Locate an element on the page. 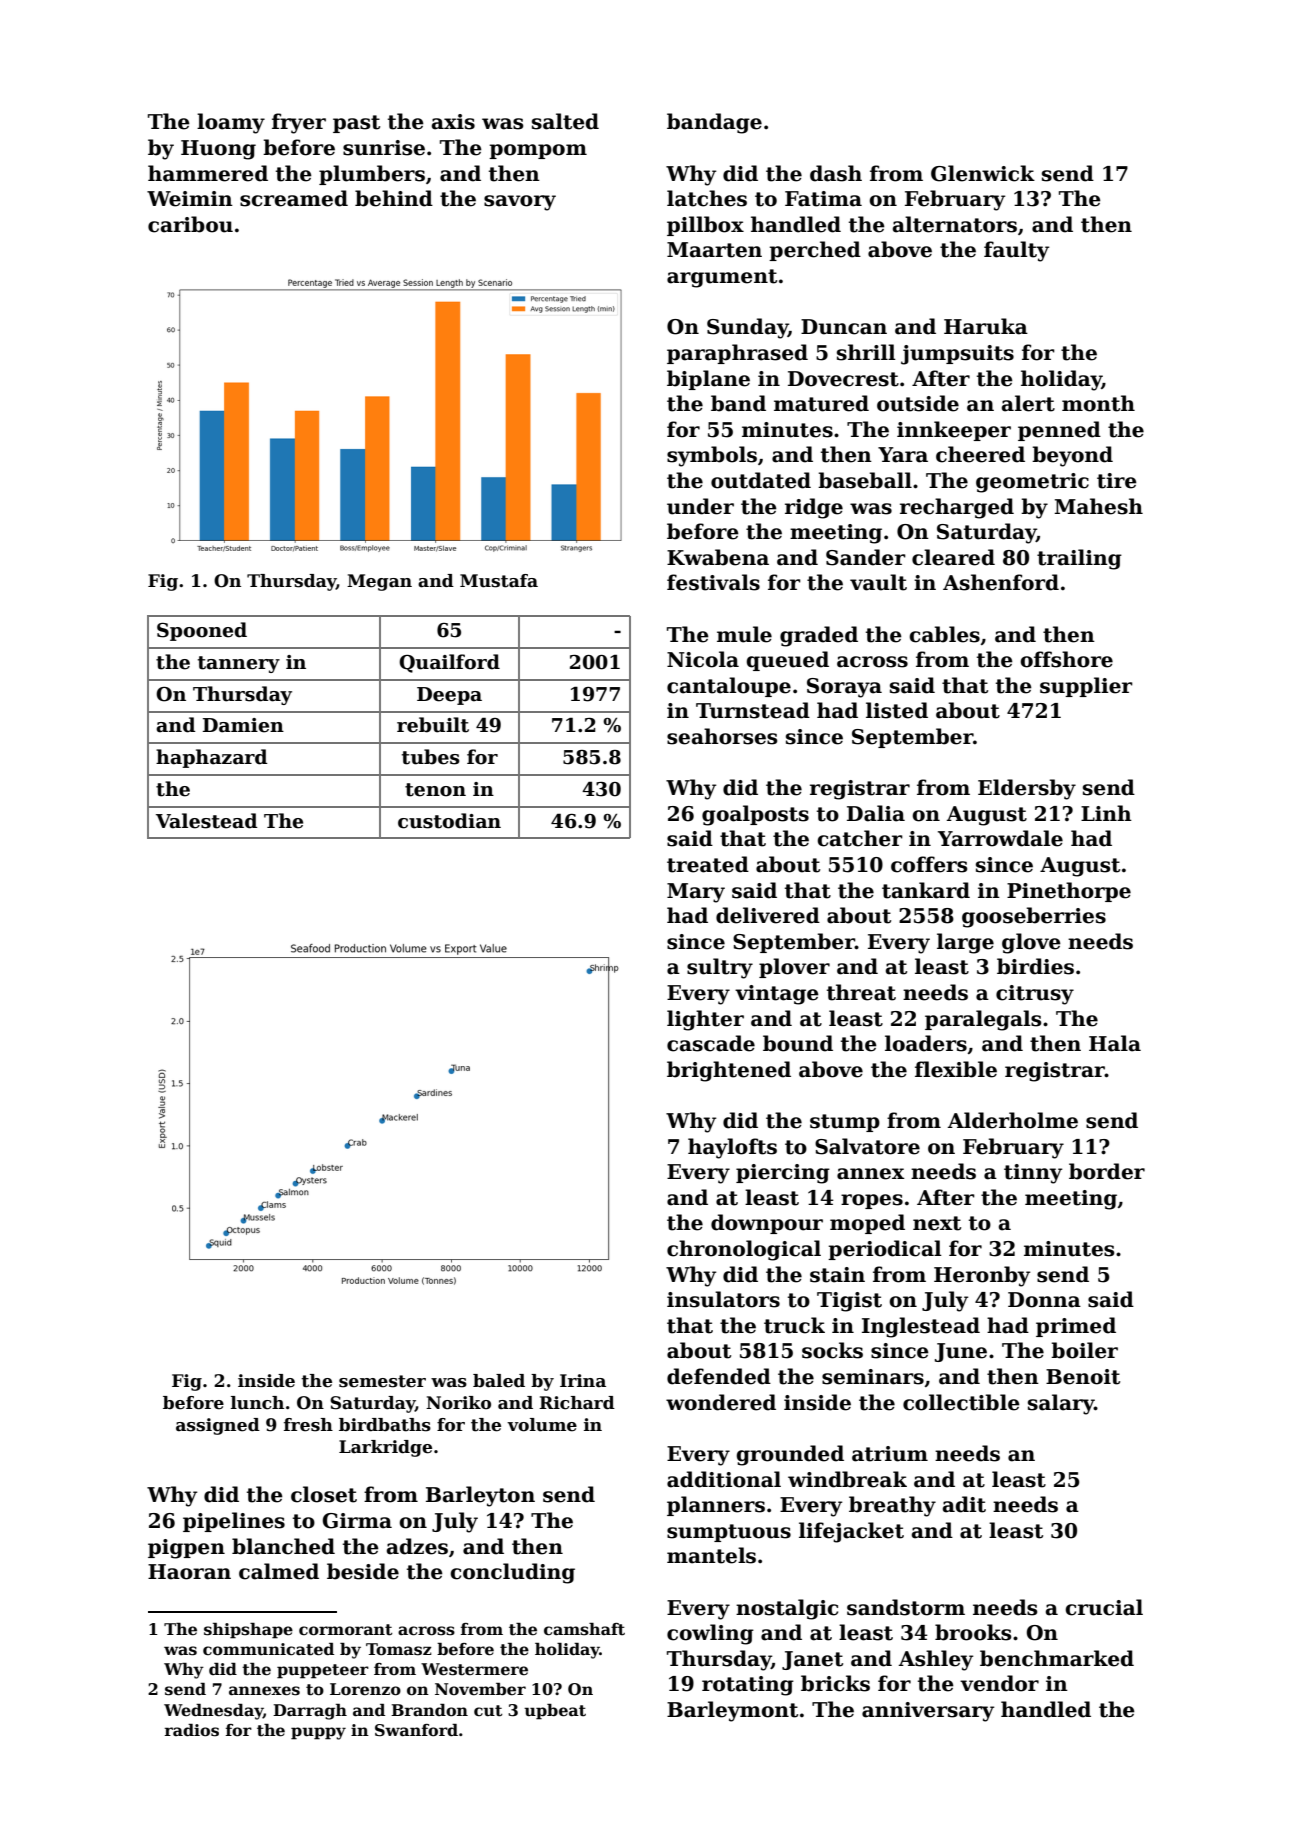  Valestead is located at coordinates (206, 821).
